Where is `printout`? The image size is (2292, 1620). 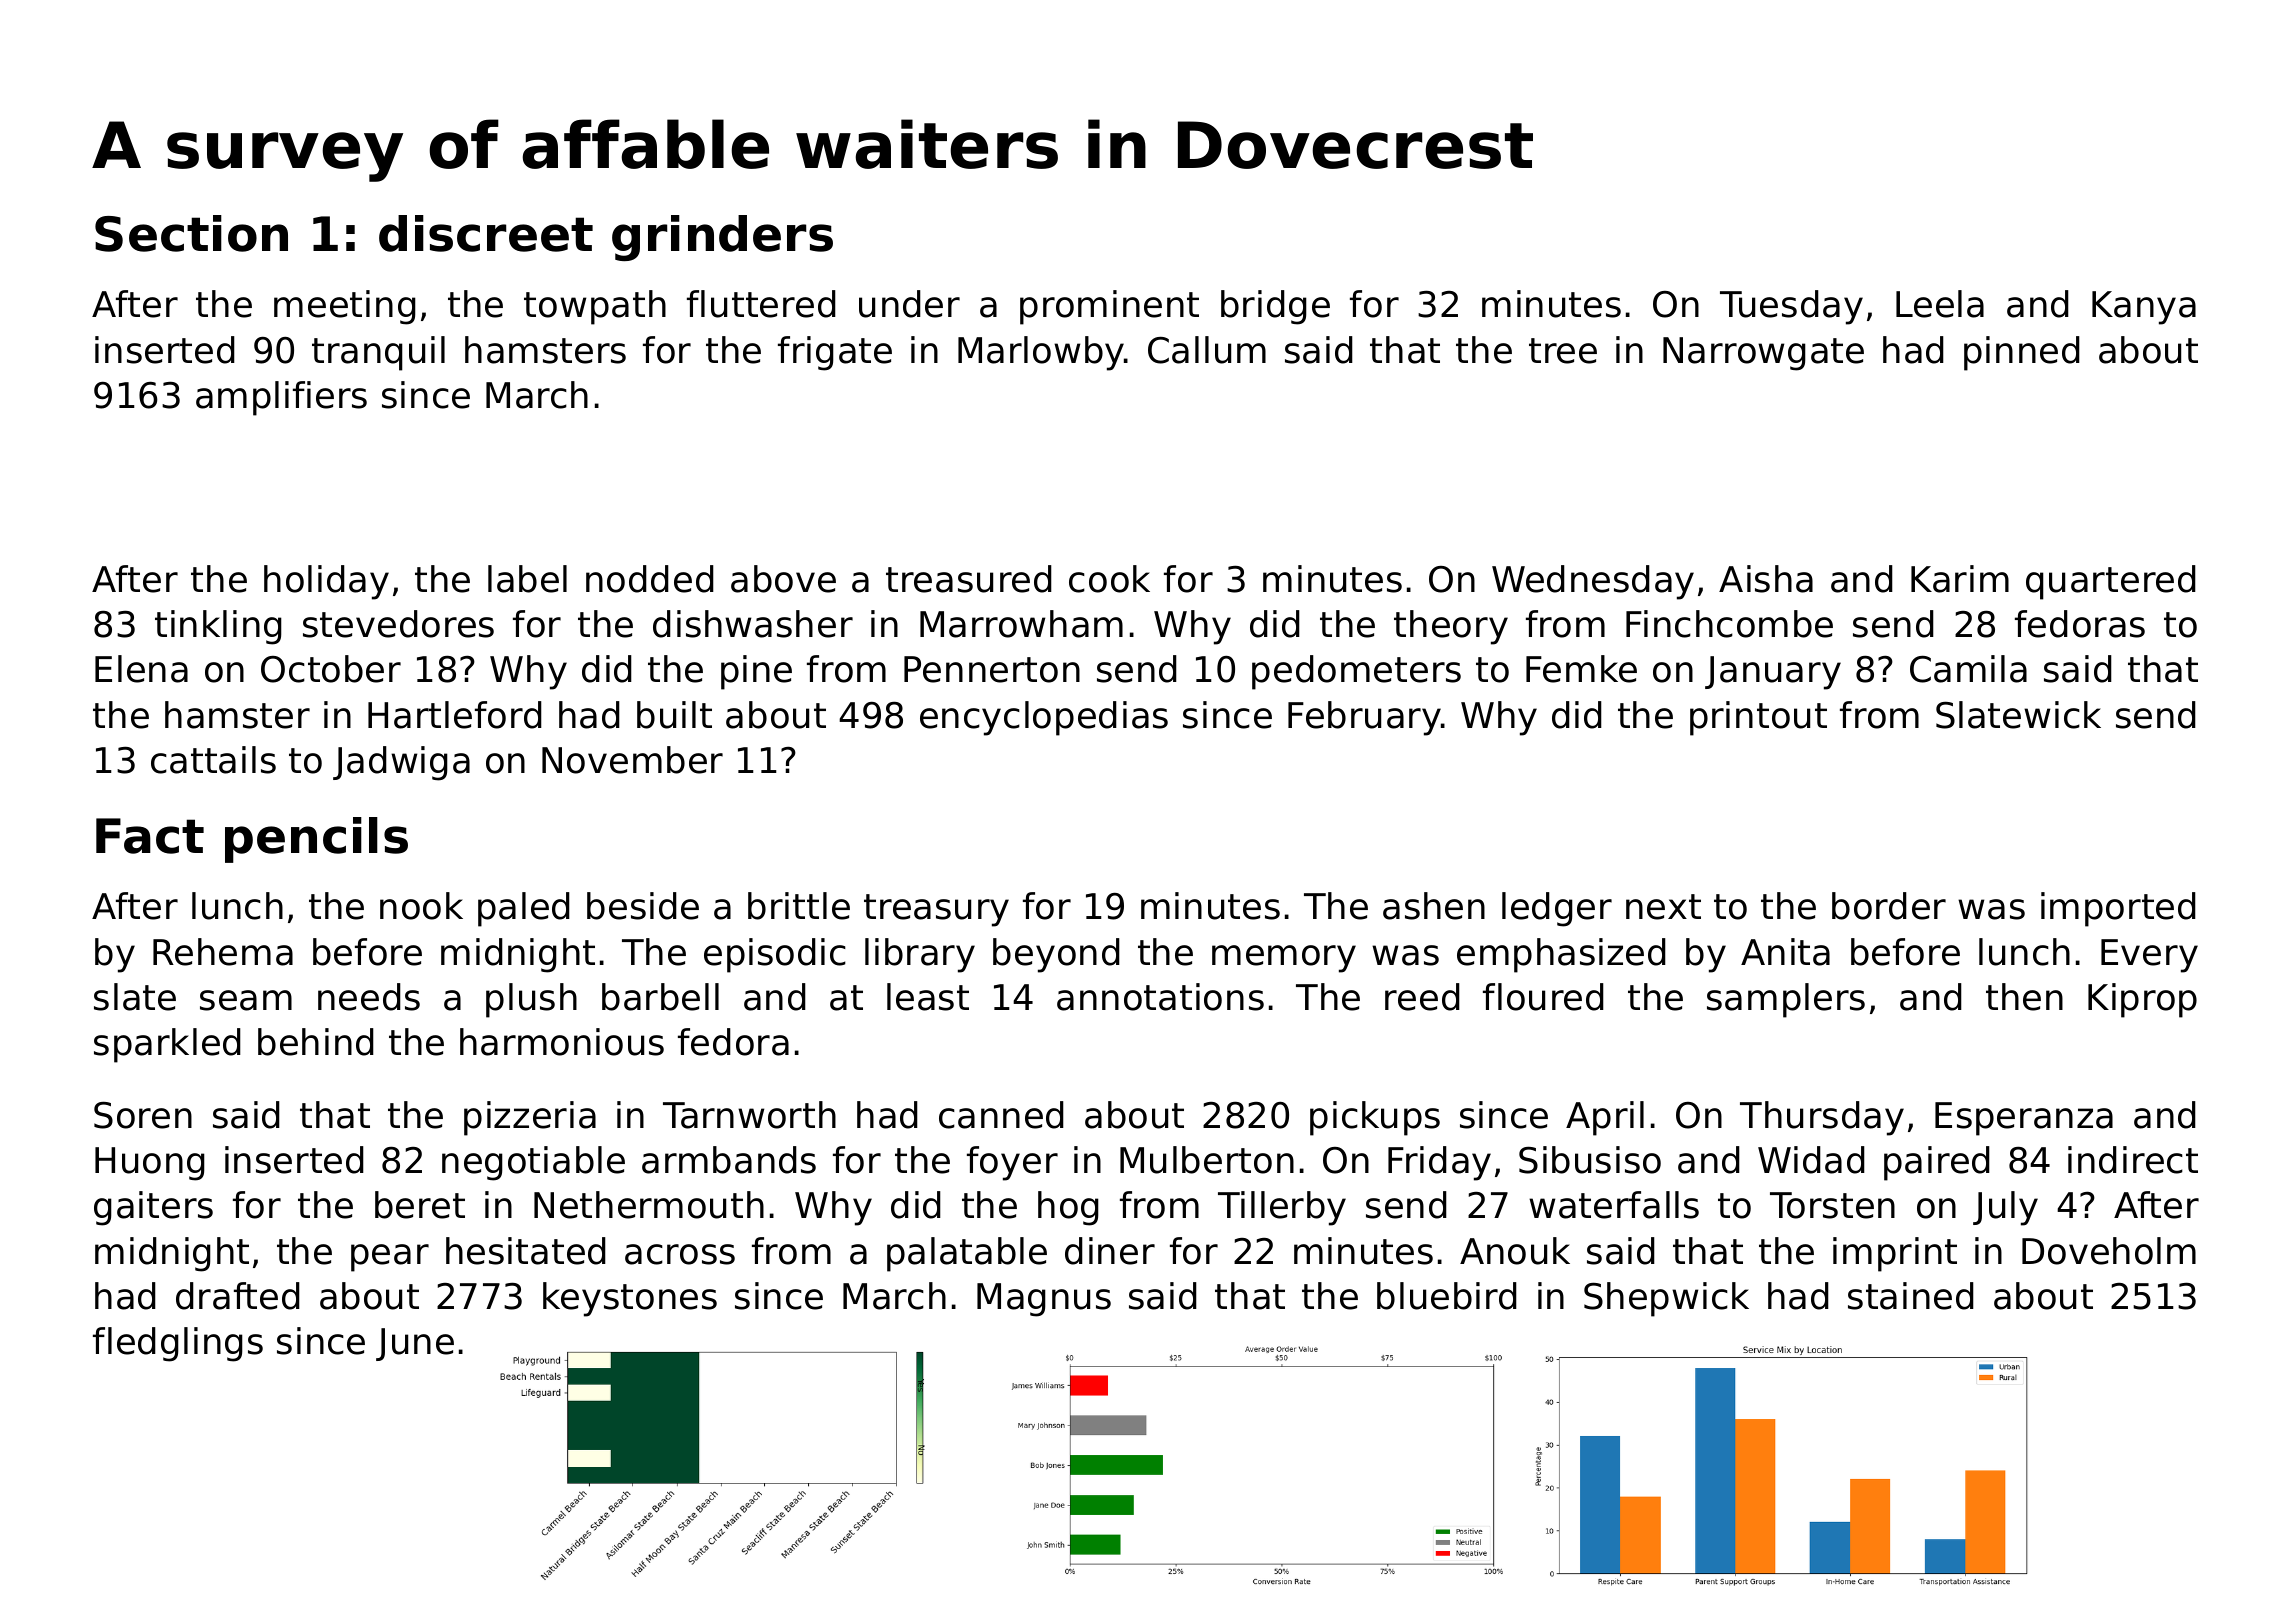
printout is located at coordinates (1758, 718).
